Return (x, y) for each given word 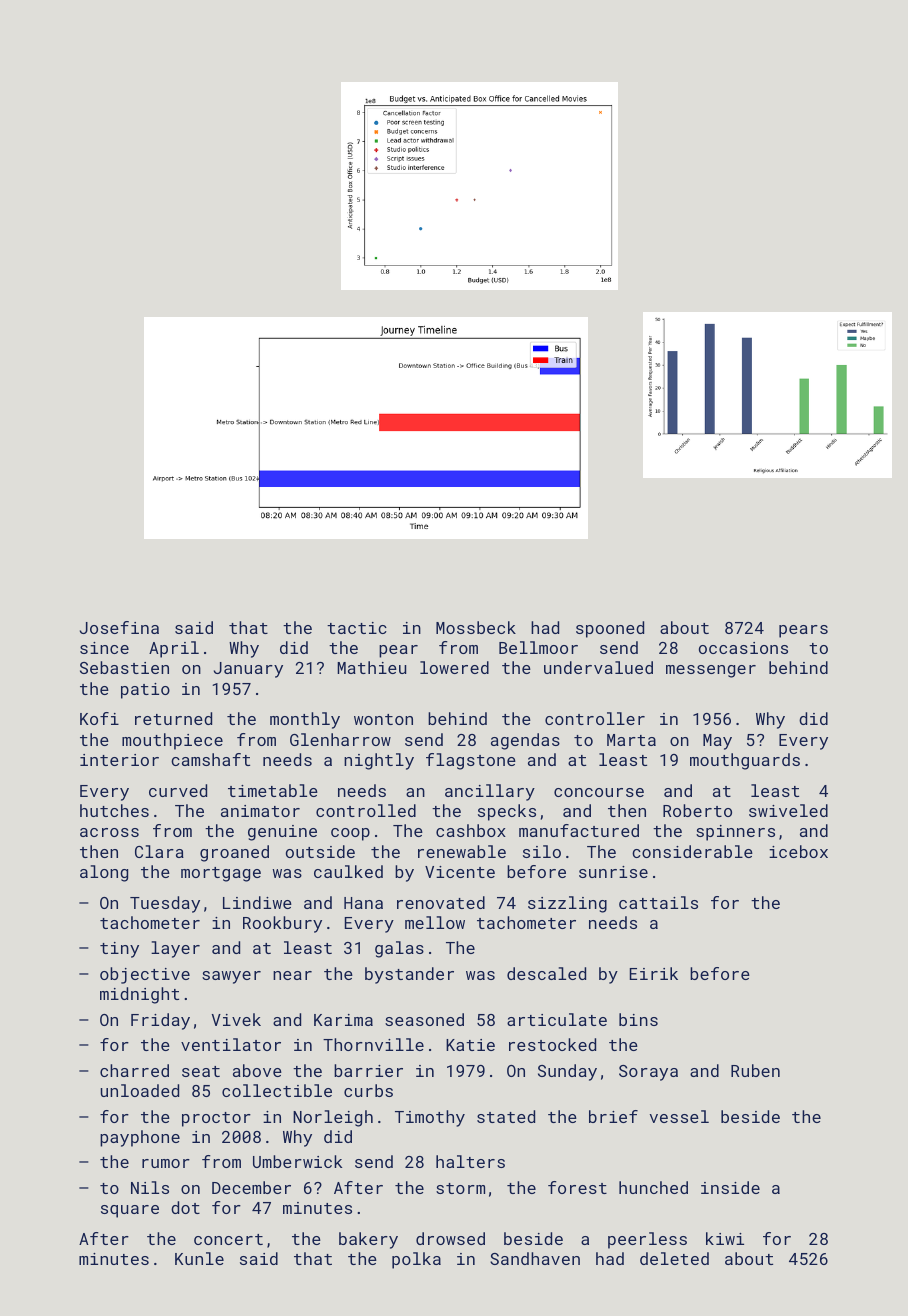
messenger (711, 671)
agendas (525, 741)
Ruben (755, 1070)
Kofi (99, 718)
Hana (363, 903)
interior (119, 760)
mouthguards (745, 761)
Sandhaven (535, 1258)
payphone (140, 1138)
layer (175, 949)
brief (613, 1116)
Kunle (199, 1258)
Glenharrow (340, 739)
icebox (798, 851)
